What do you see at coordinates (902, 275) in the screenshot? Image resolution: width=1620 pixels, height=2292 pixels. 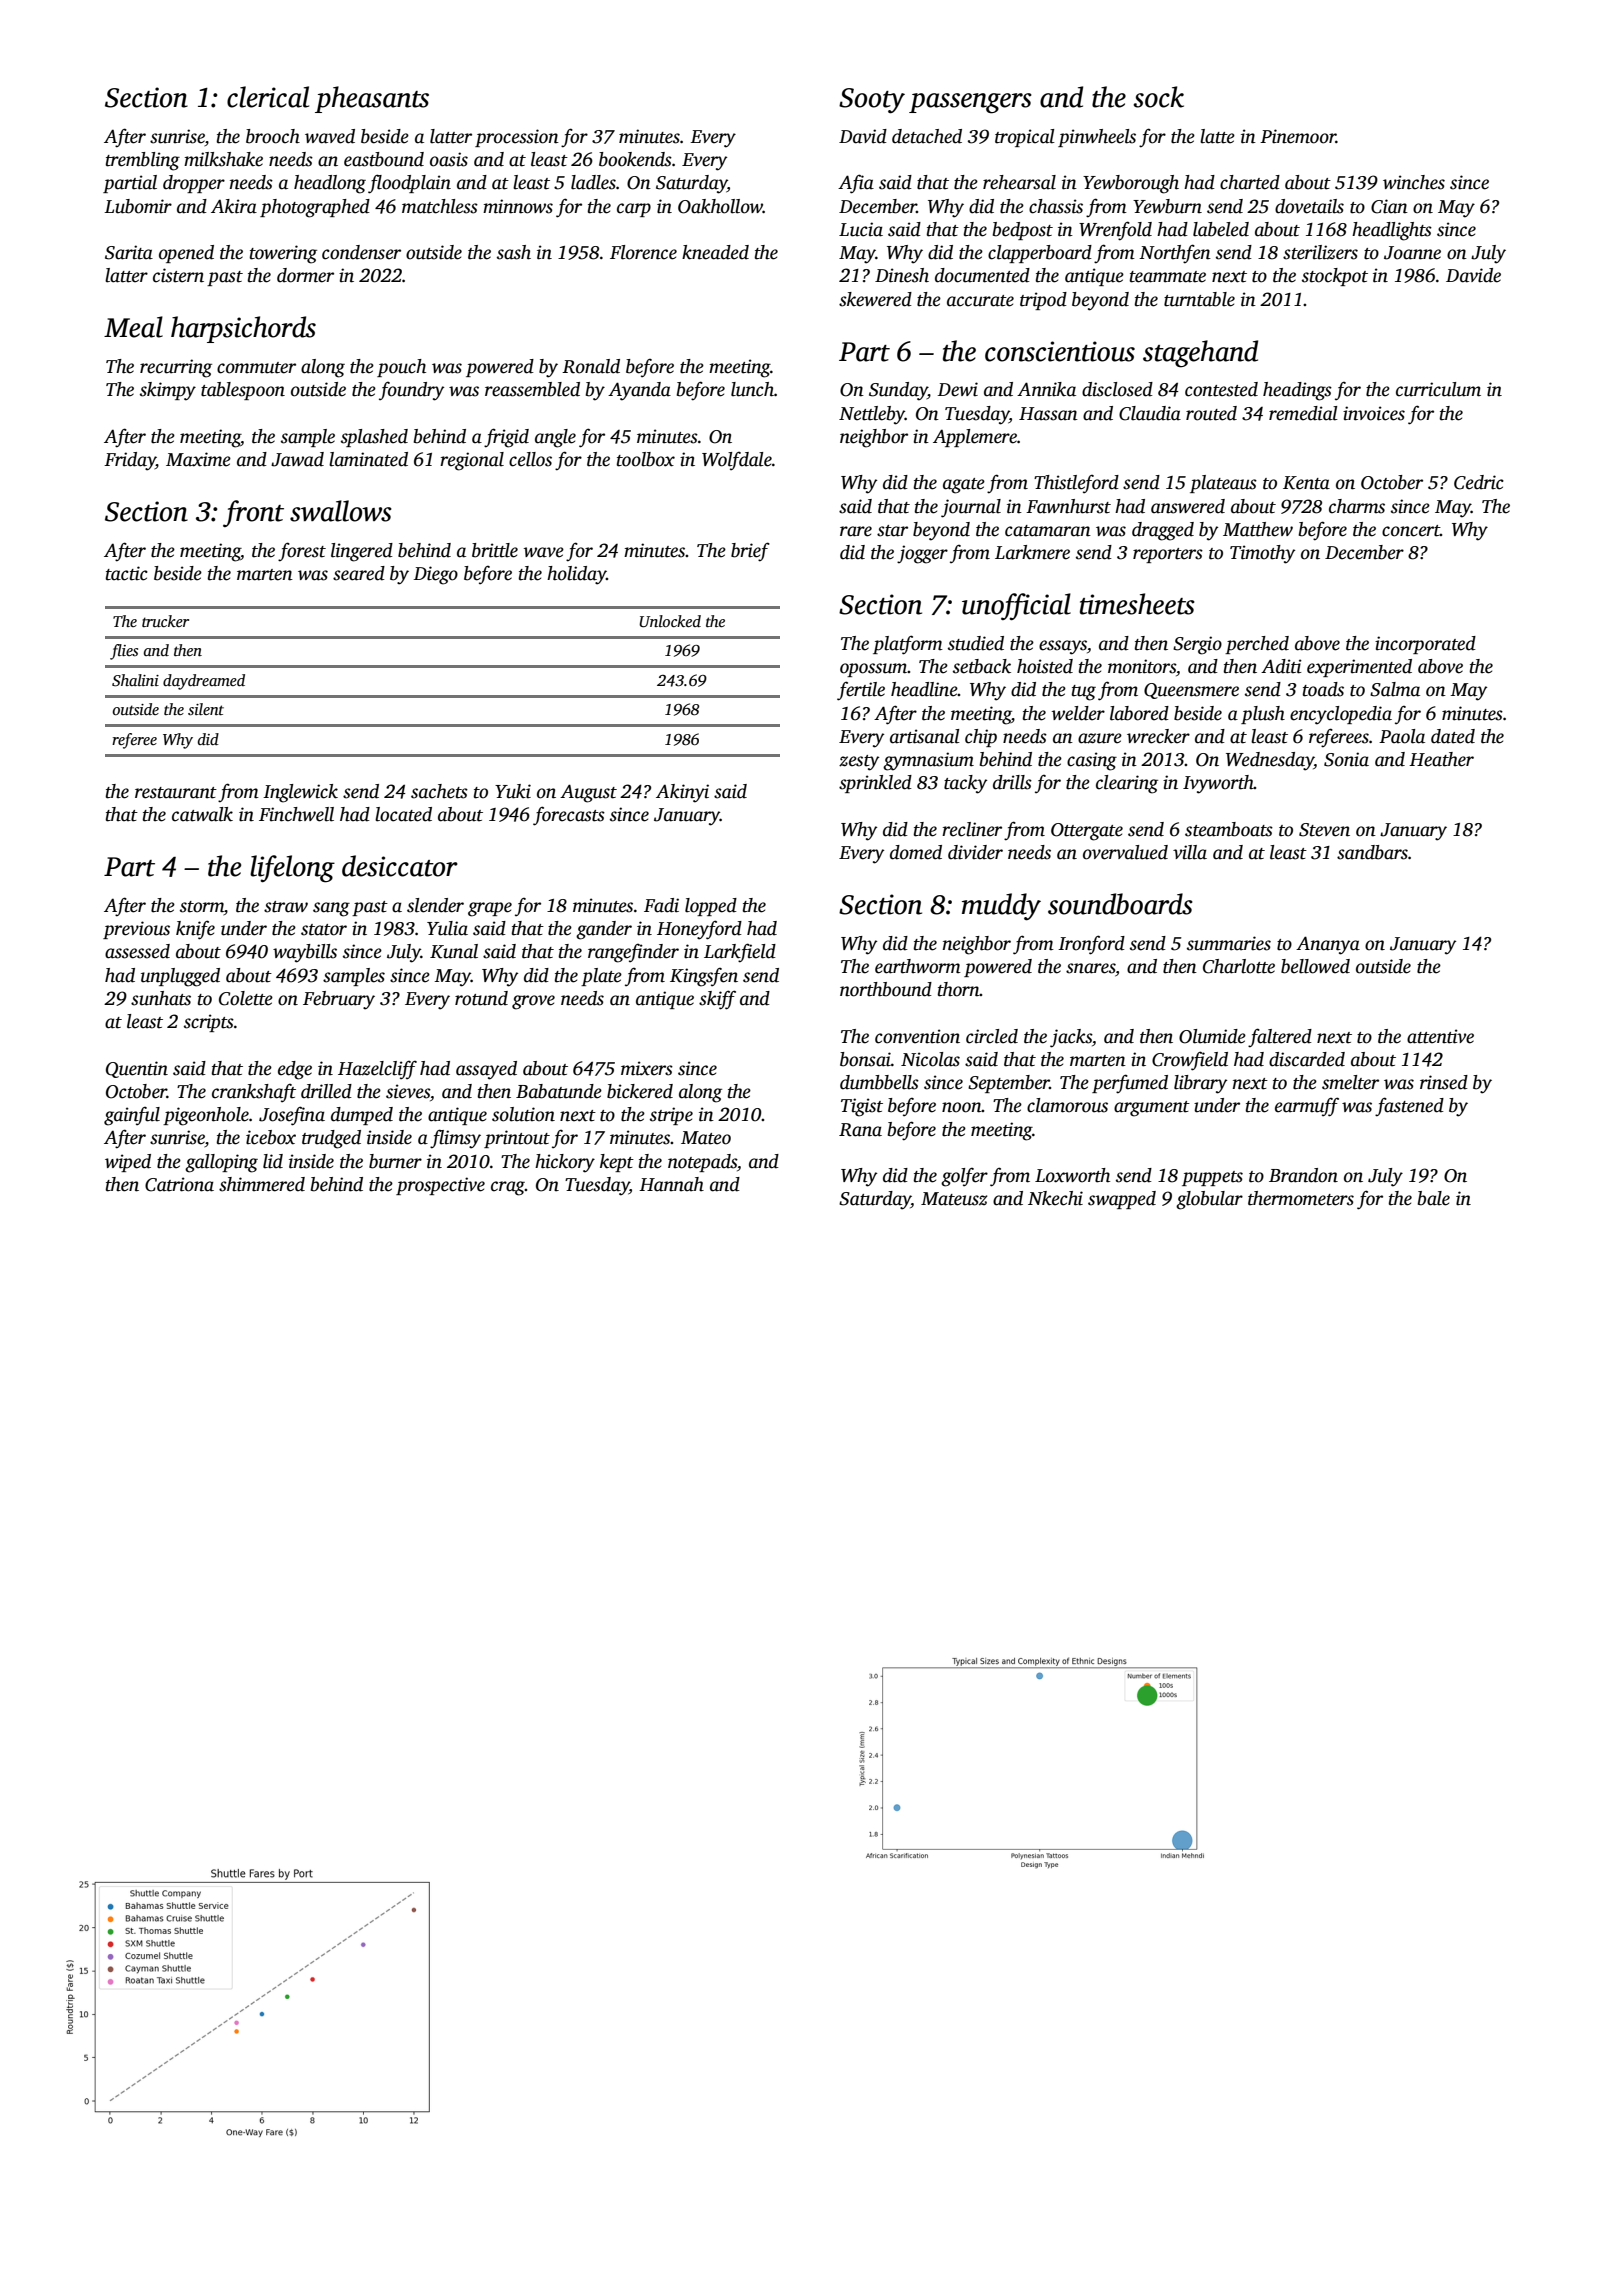 I see `Dinesh` at bounding box center [902, 275].
